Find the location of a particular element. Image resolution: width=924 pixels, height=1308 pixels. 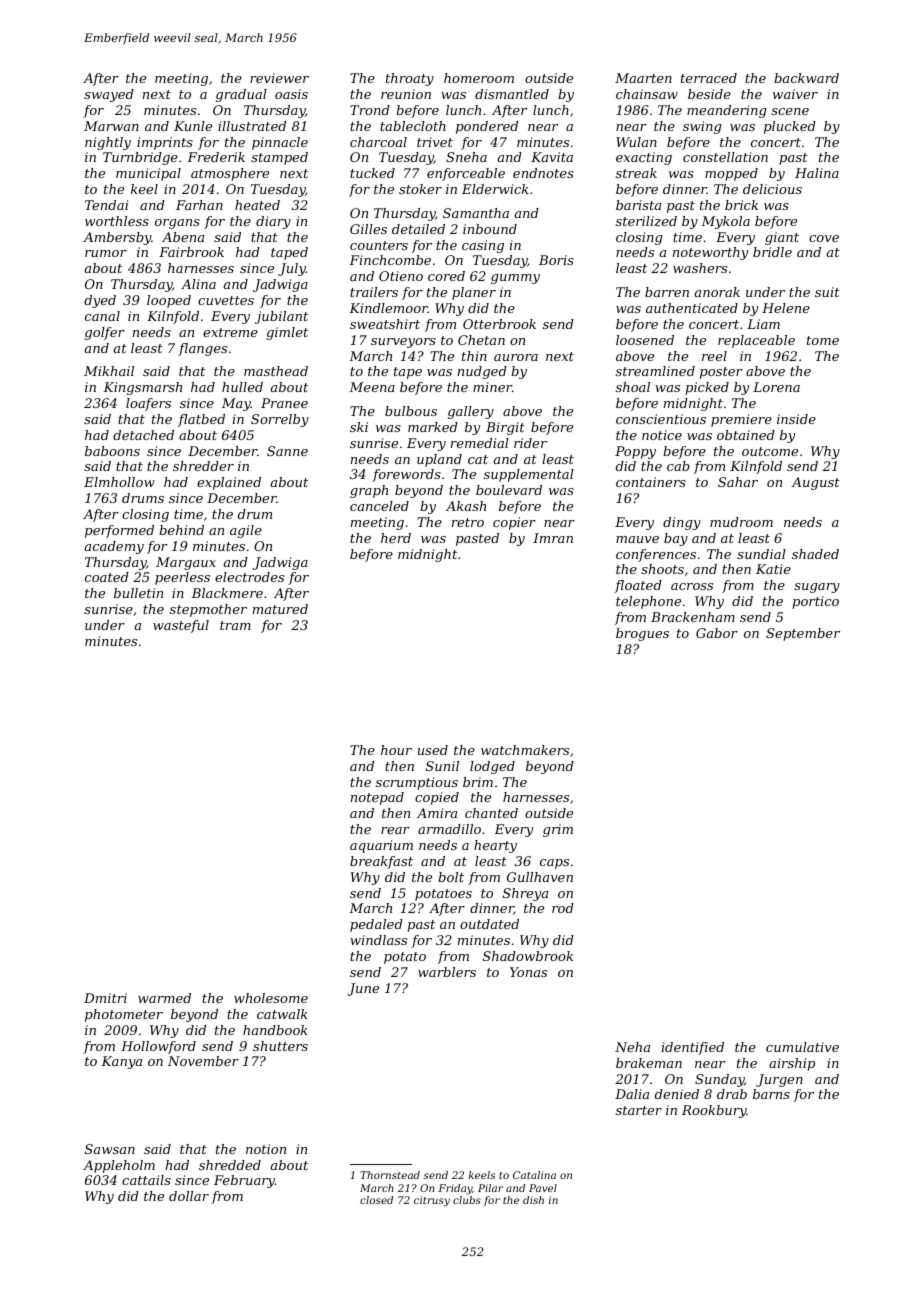

shutters is located at coordinates (280, 1046).
